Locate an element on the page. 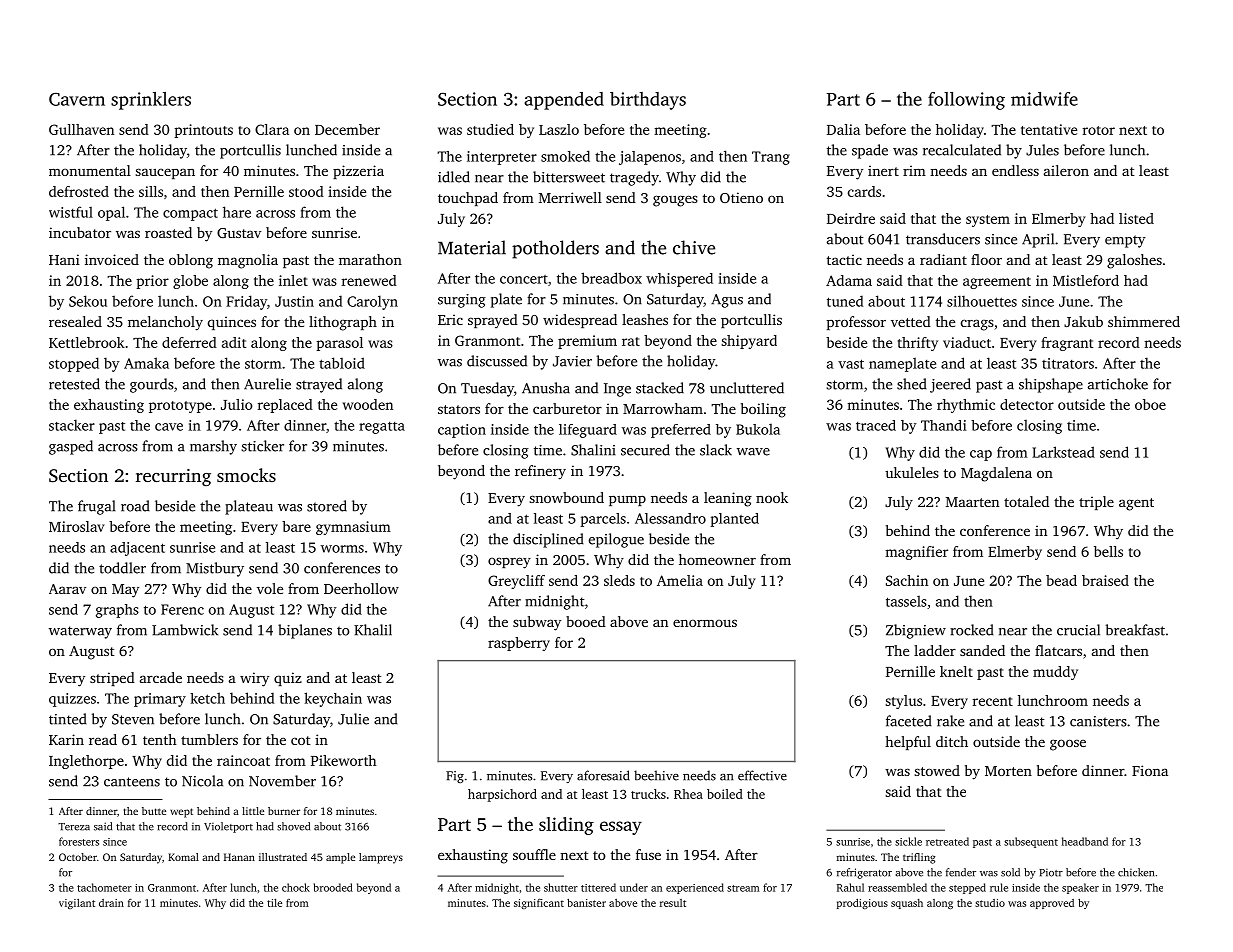  raincoat is located at coordinates (243, 760).
